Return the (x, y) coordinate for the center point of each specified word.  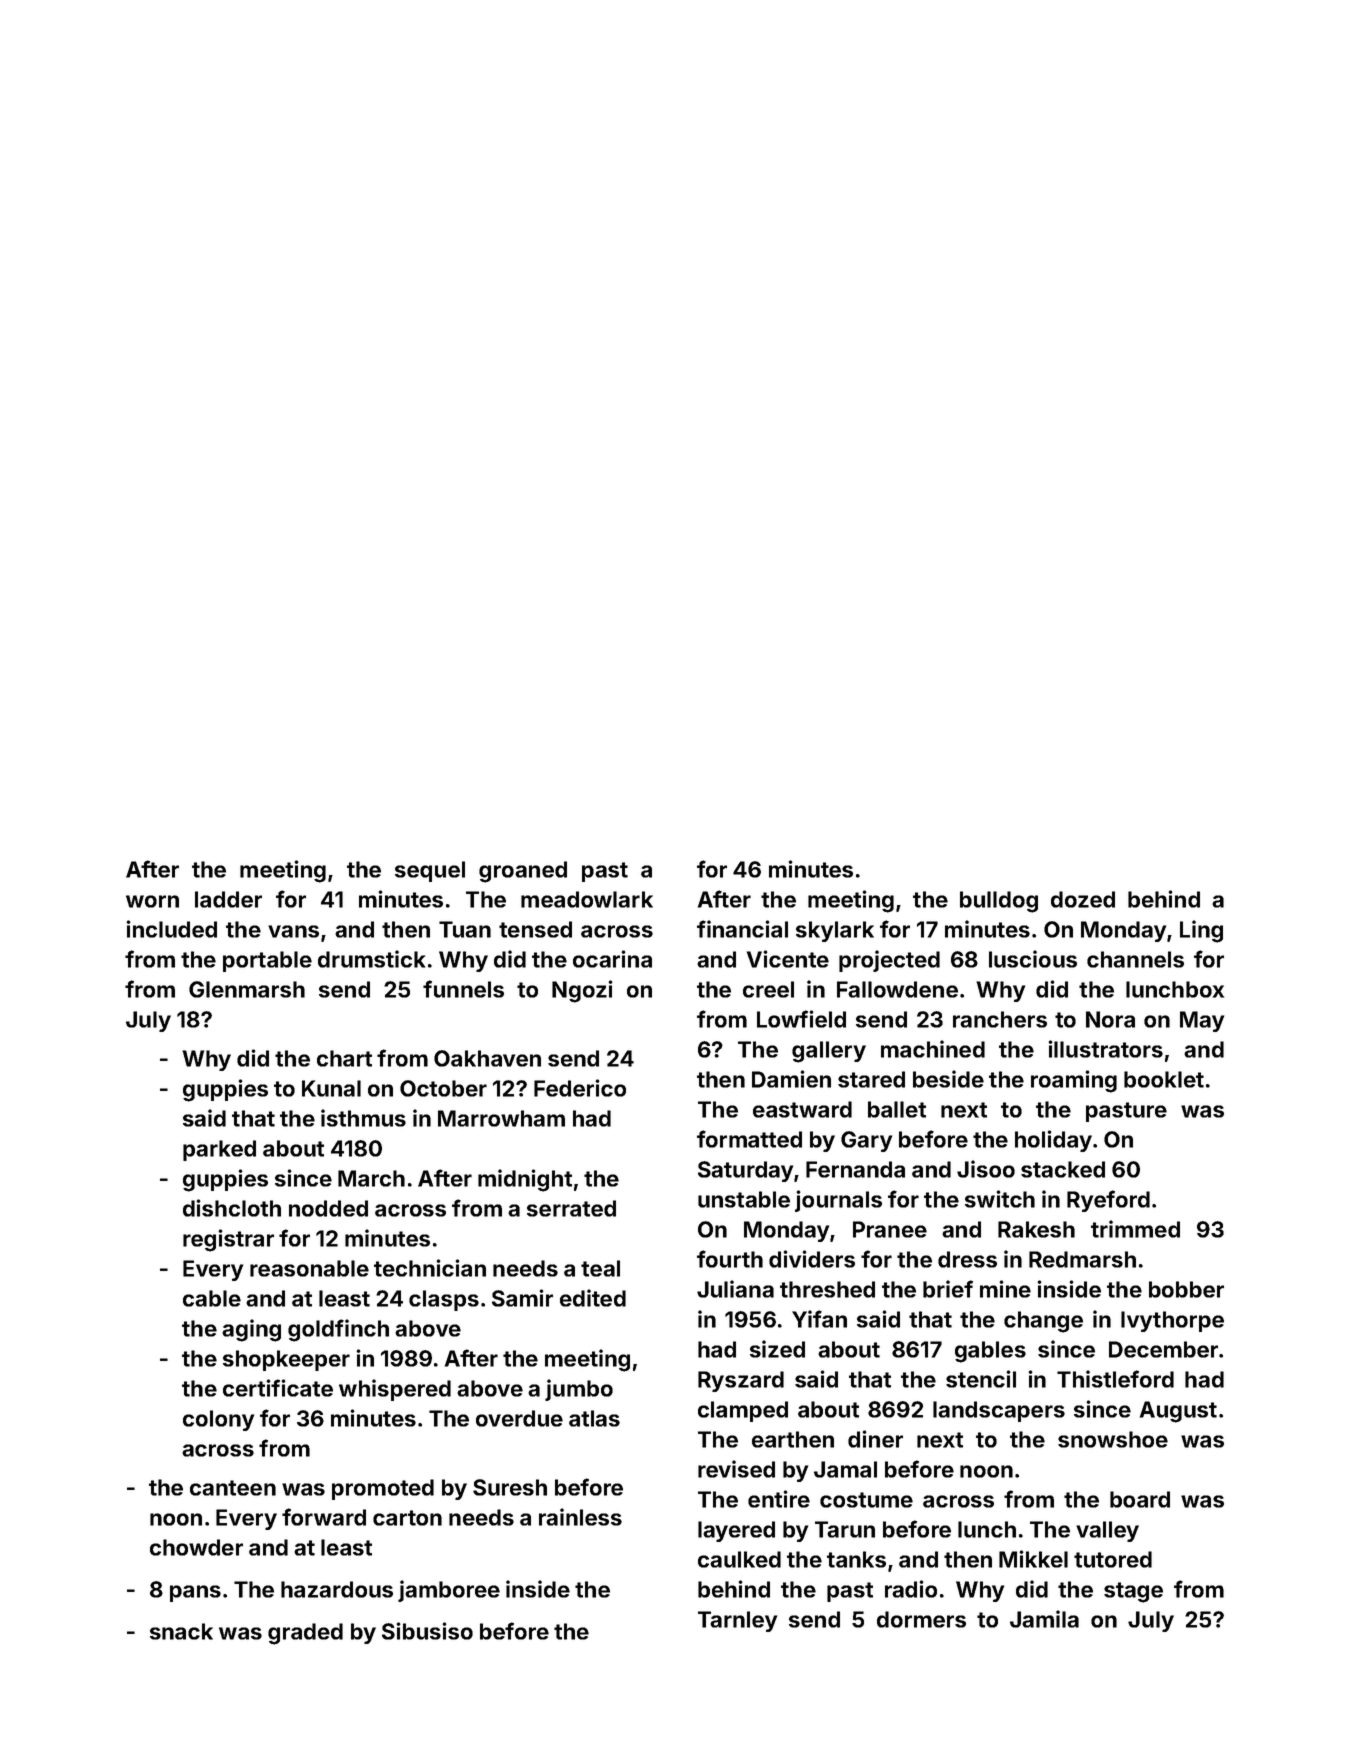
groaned (523, 872)
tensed (535, 929)
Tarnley (737, 1621)
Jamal (845, 1469)
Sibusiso (427, 1631)
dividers (812, 1259)
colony (218, 1420)
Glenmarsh (247, 989)
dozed (1083, 899)
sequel (430, 871)
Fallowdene (897, 989)
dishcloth (232, 1208)
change (1043, 1322)
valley (1107, 1531)
